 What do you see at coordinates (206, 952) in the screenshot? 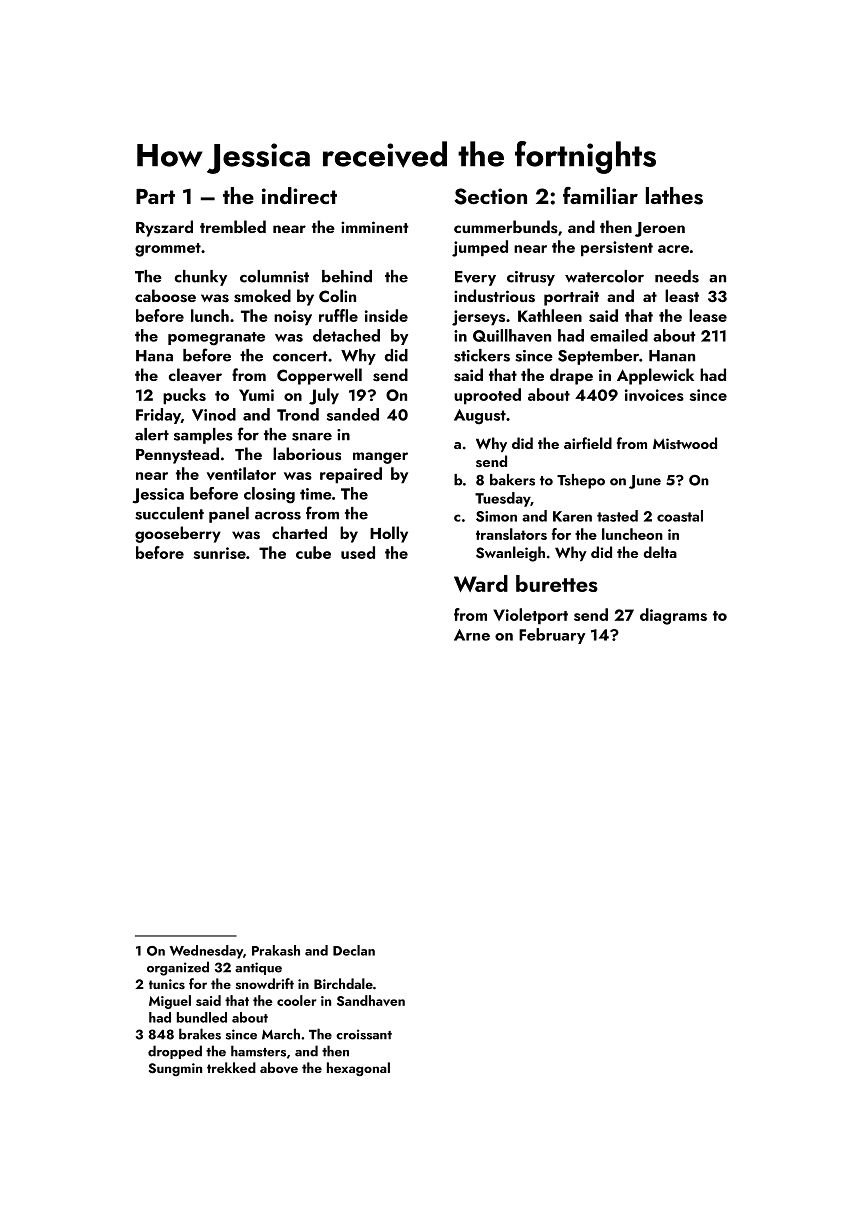
I see `Wednesday` at bounding box center [206, 952].
